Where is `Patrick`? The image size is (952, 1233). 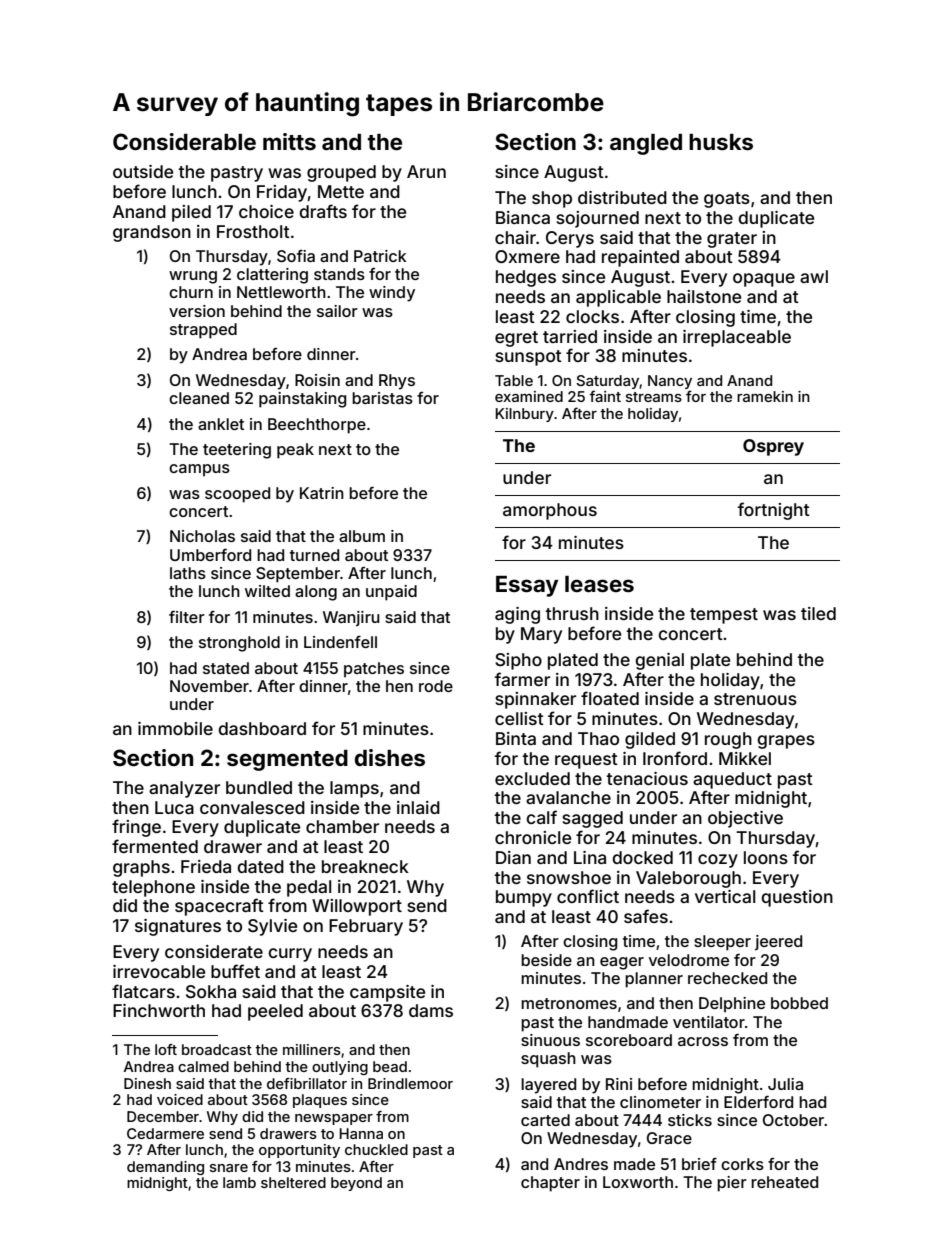
Patrick is located at coordinates (380, 256).
